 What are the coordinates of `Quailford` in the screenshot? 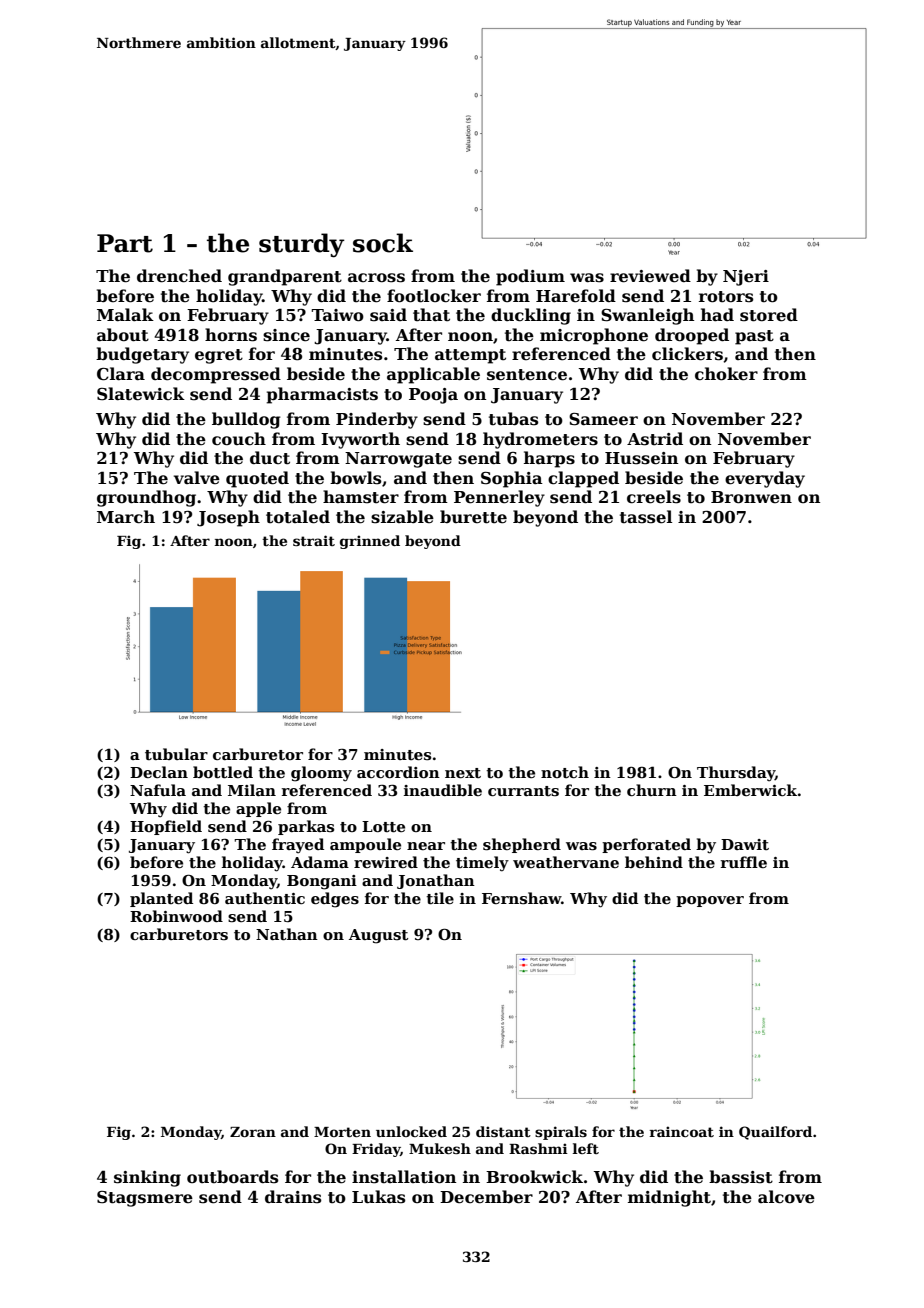 It's located at (775, 1133).
